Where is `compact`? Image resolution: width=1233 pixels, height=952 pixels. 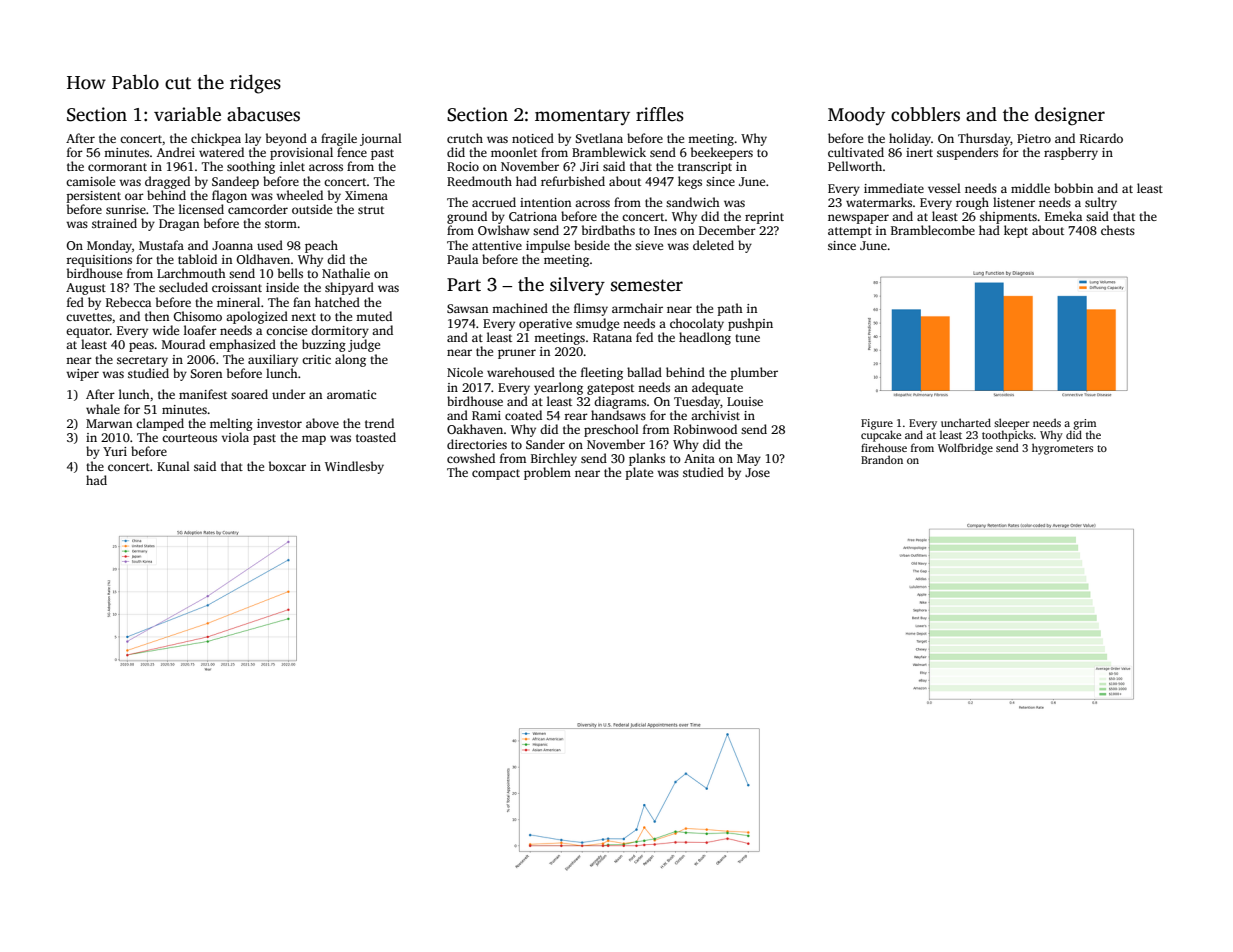 compact is located at coordinates (496, 474).
